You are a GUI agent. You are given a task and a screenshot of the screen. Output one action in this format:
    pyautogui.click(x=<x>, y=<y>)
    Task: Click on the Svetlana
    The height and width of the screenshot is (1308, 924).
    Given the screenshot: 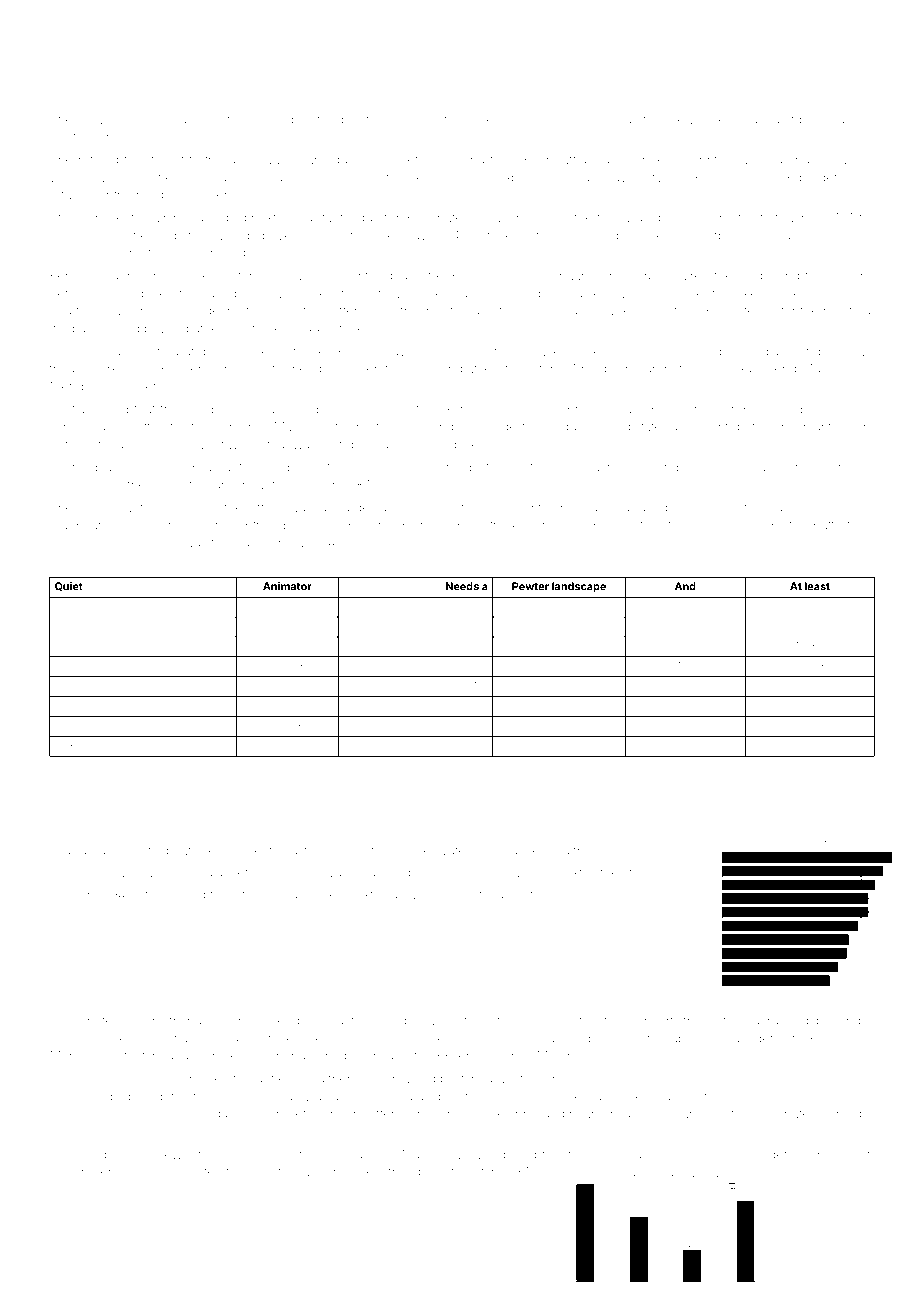 What is the action you would take?
    pyautogui.click(x=75, y=409)
